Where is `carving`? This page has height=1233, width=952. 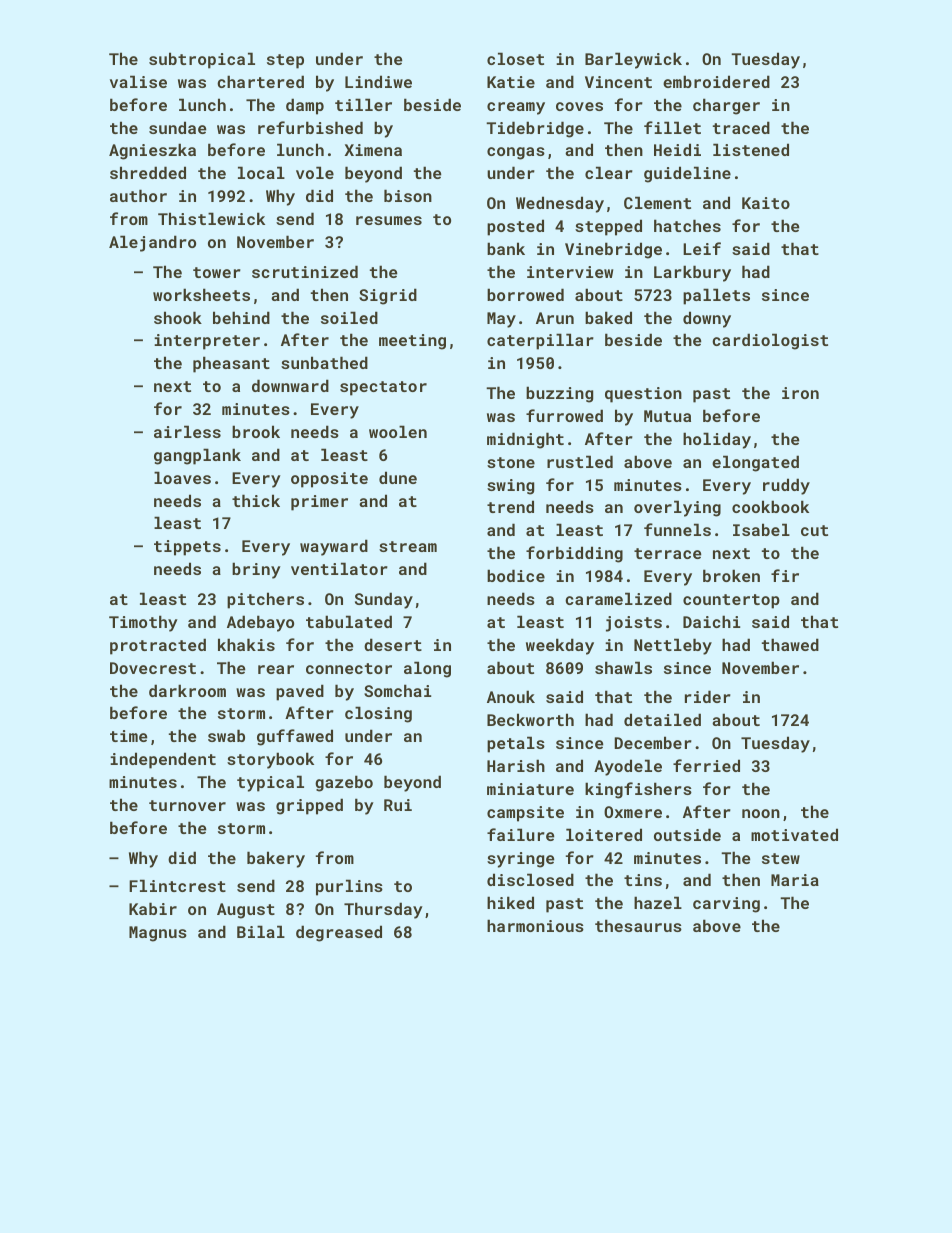 carving is located at coordinates (726, 905).
